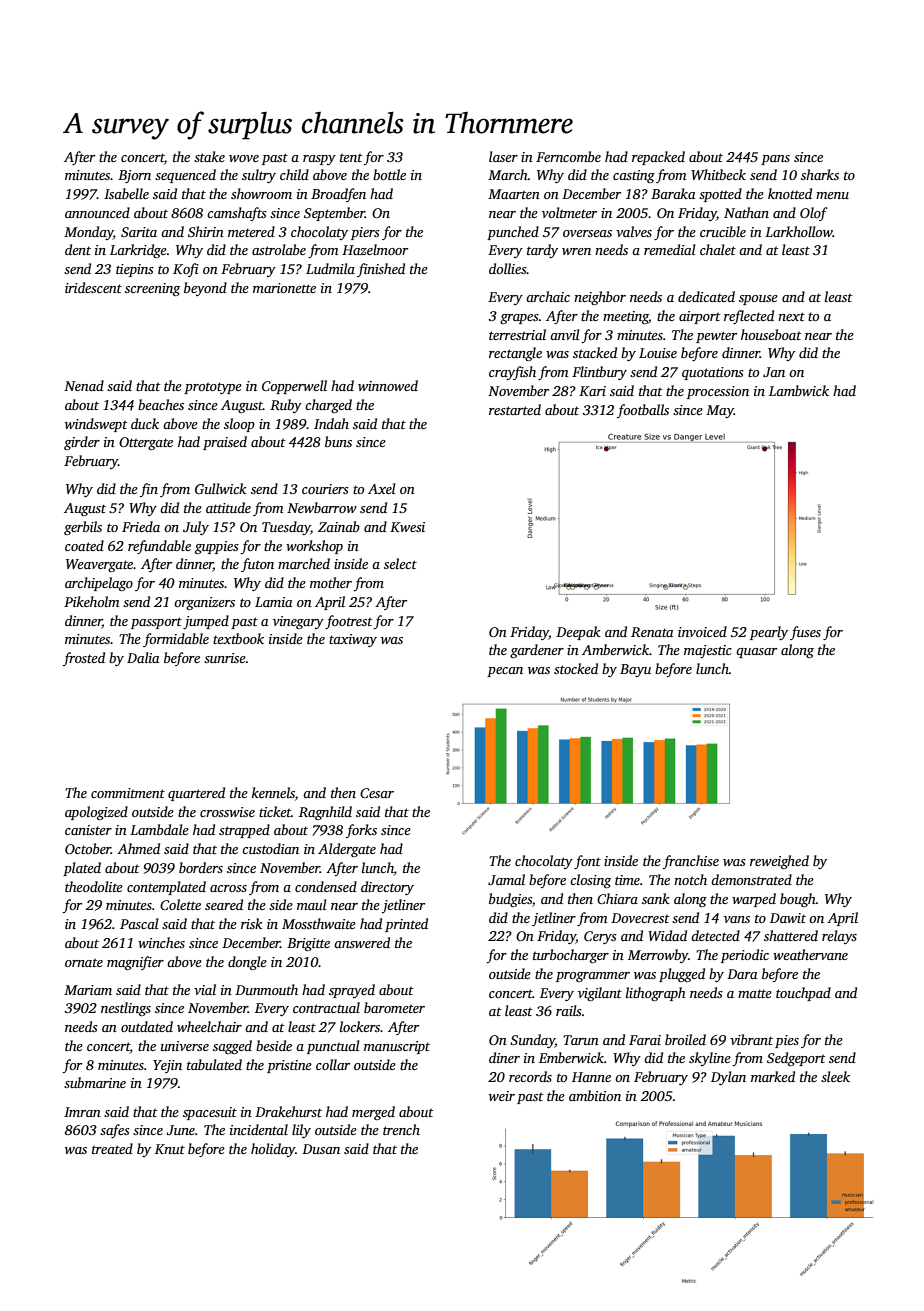 This screenshot has height=1311, width=924. What do you see at coordinates (387, 888) in the screenshot?
I see `directory` at bounding box center [387, 888].
